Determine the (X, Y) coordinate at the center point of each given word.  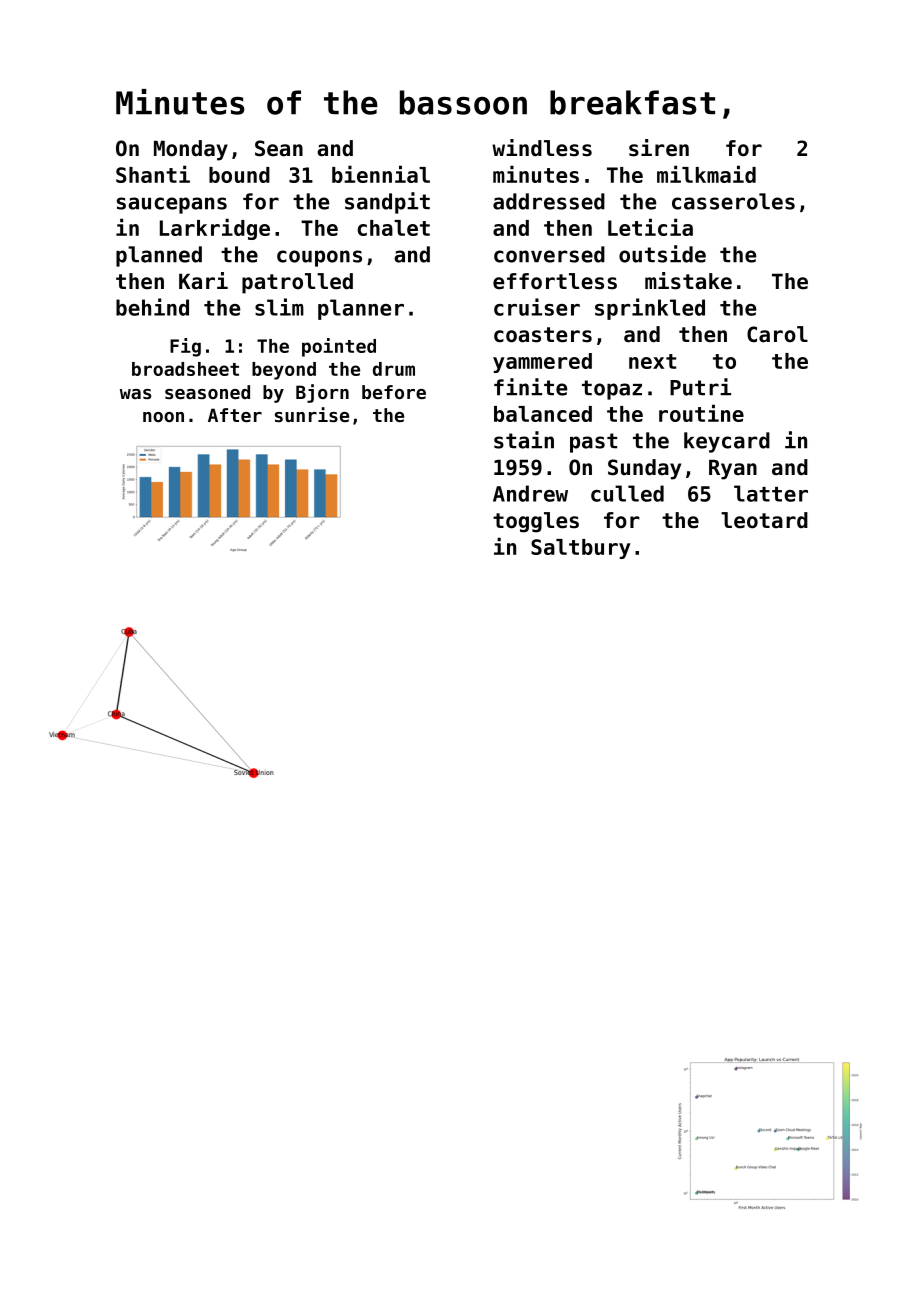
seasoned (207, 392)
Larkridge (215, 229)
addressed (549, 201)
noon (163, 417)
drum (394, 369)
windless (542, 148)
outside (662, 254)
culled (627, 493)
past (593, 443)
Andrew (530, 493)
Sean (279, 148)
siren (659, 148)
